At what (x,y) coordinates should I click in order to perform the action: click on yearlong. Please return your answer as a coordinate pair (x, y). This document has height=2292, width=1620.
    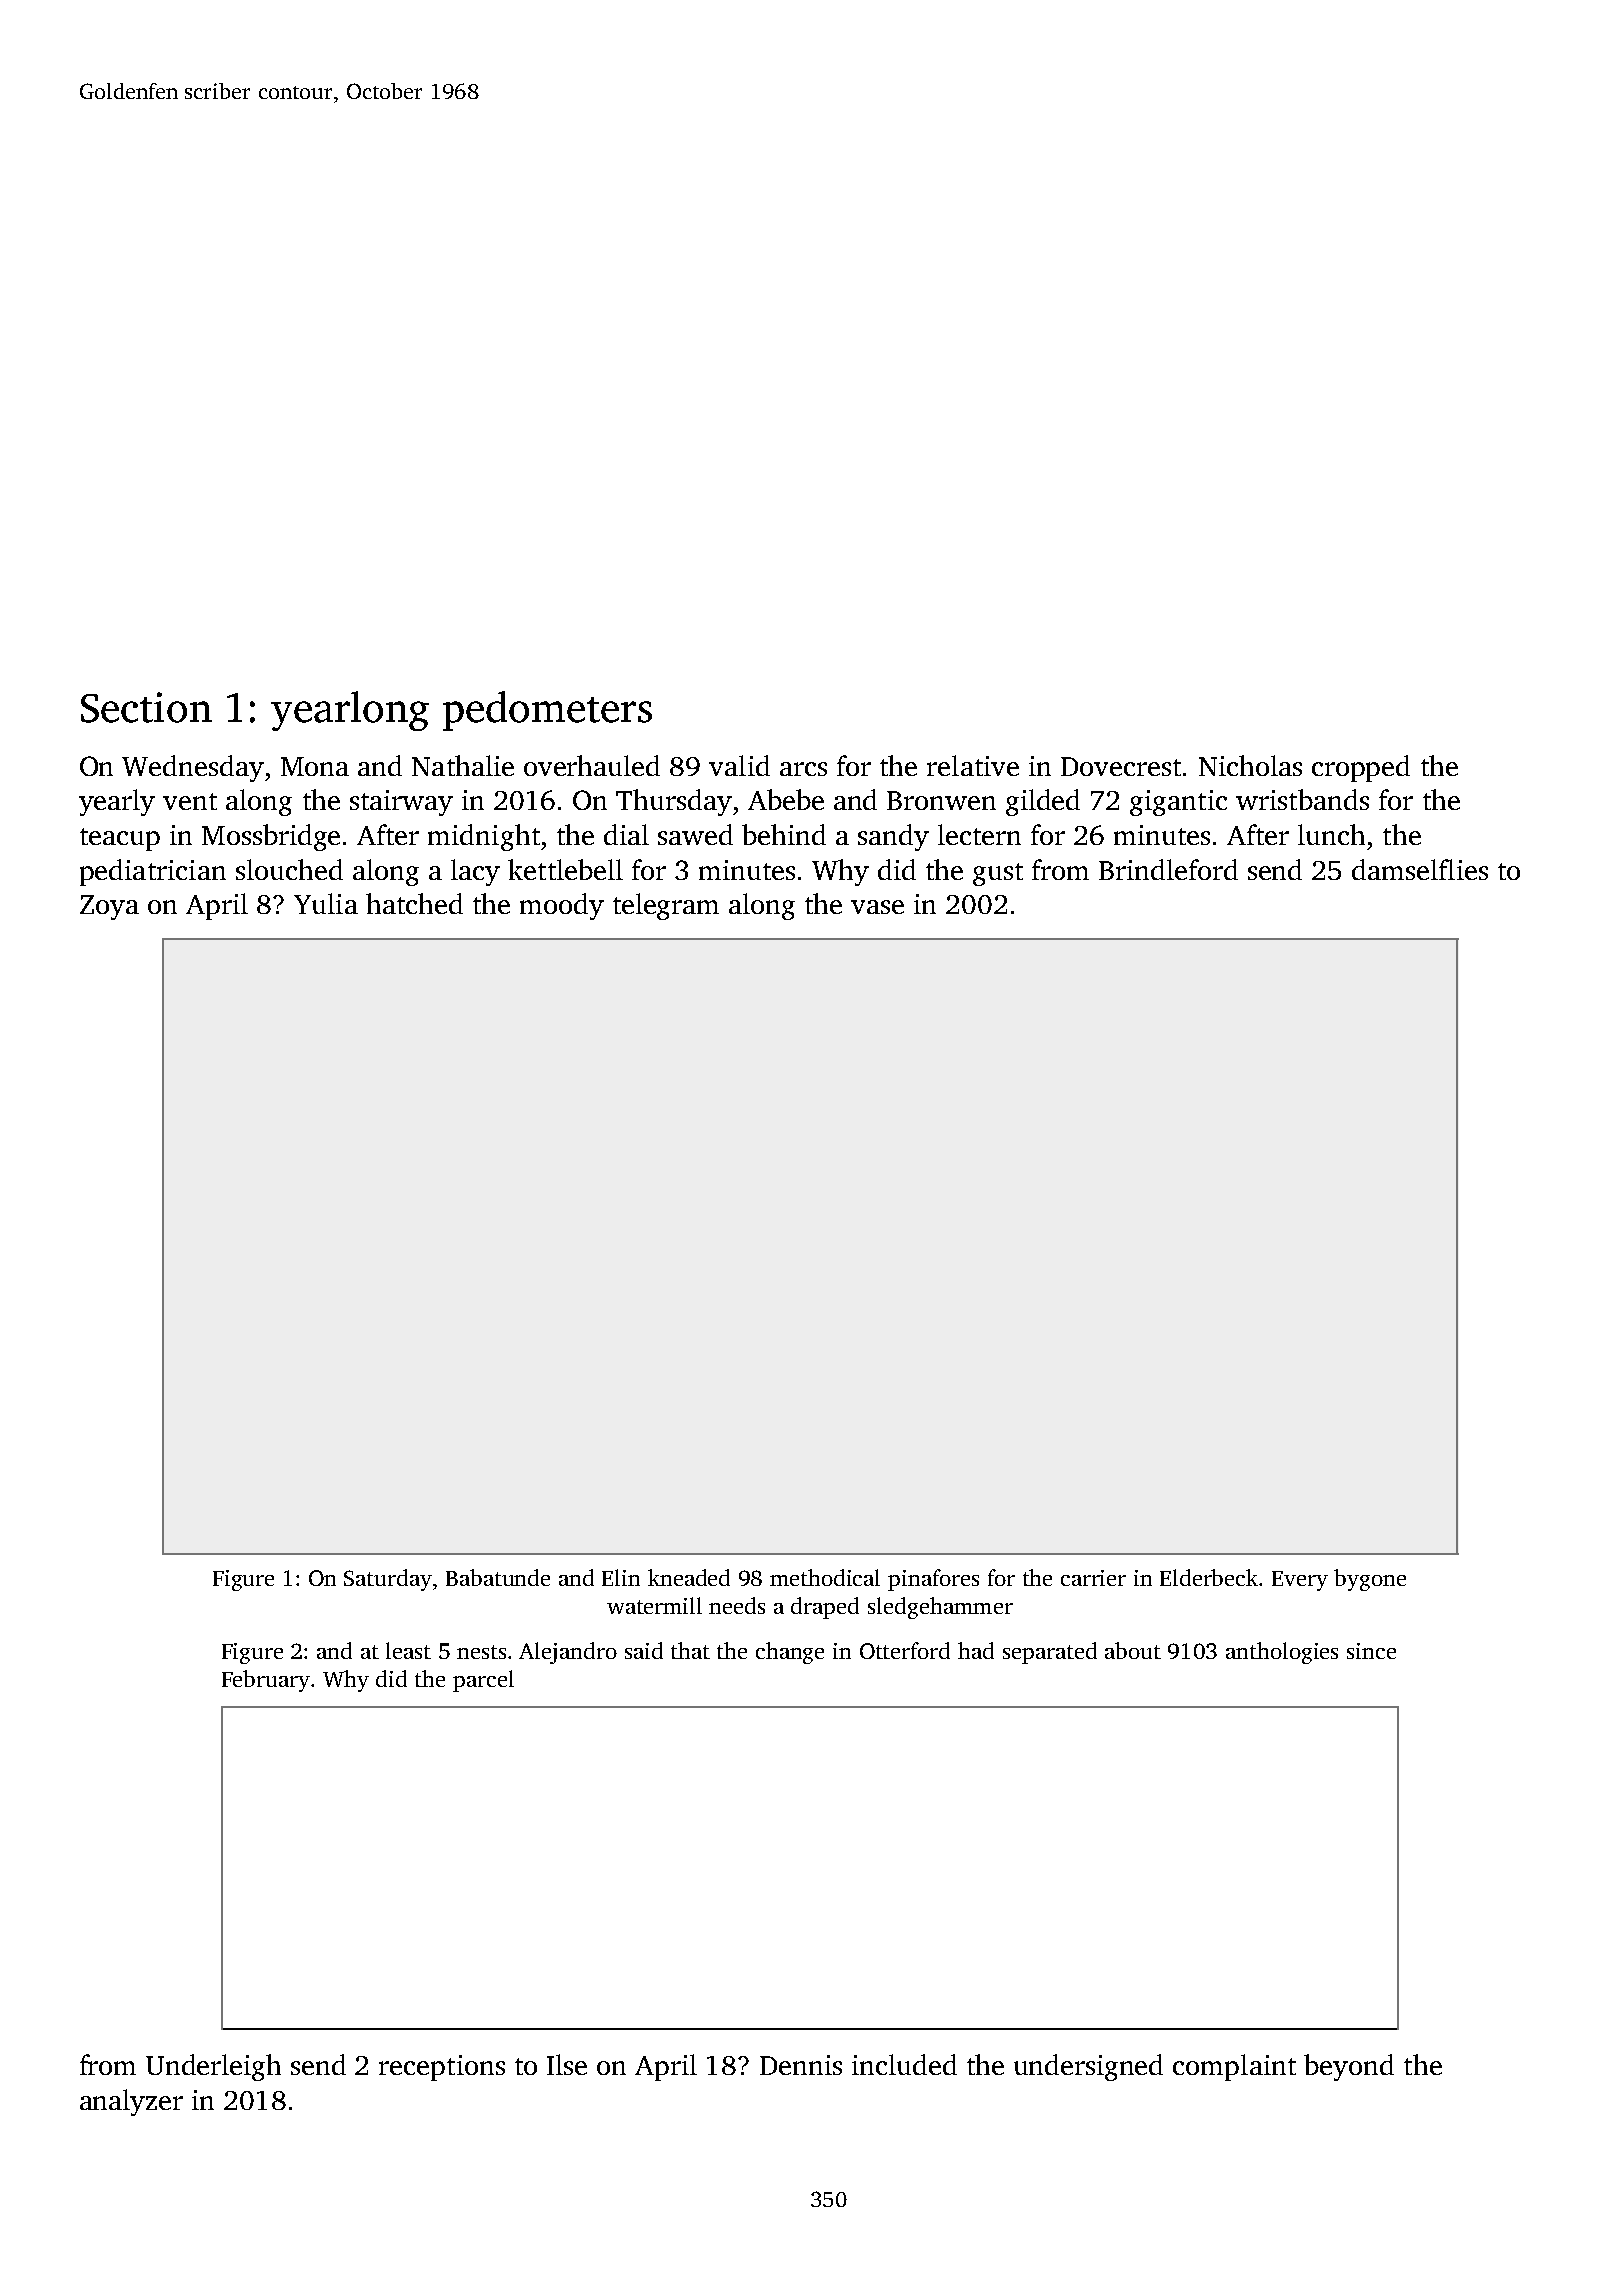
    Looking at the image, I should click on (350, 711).
